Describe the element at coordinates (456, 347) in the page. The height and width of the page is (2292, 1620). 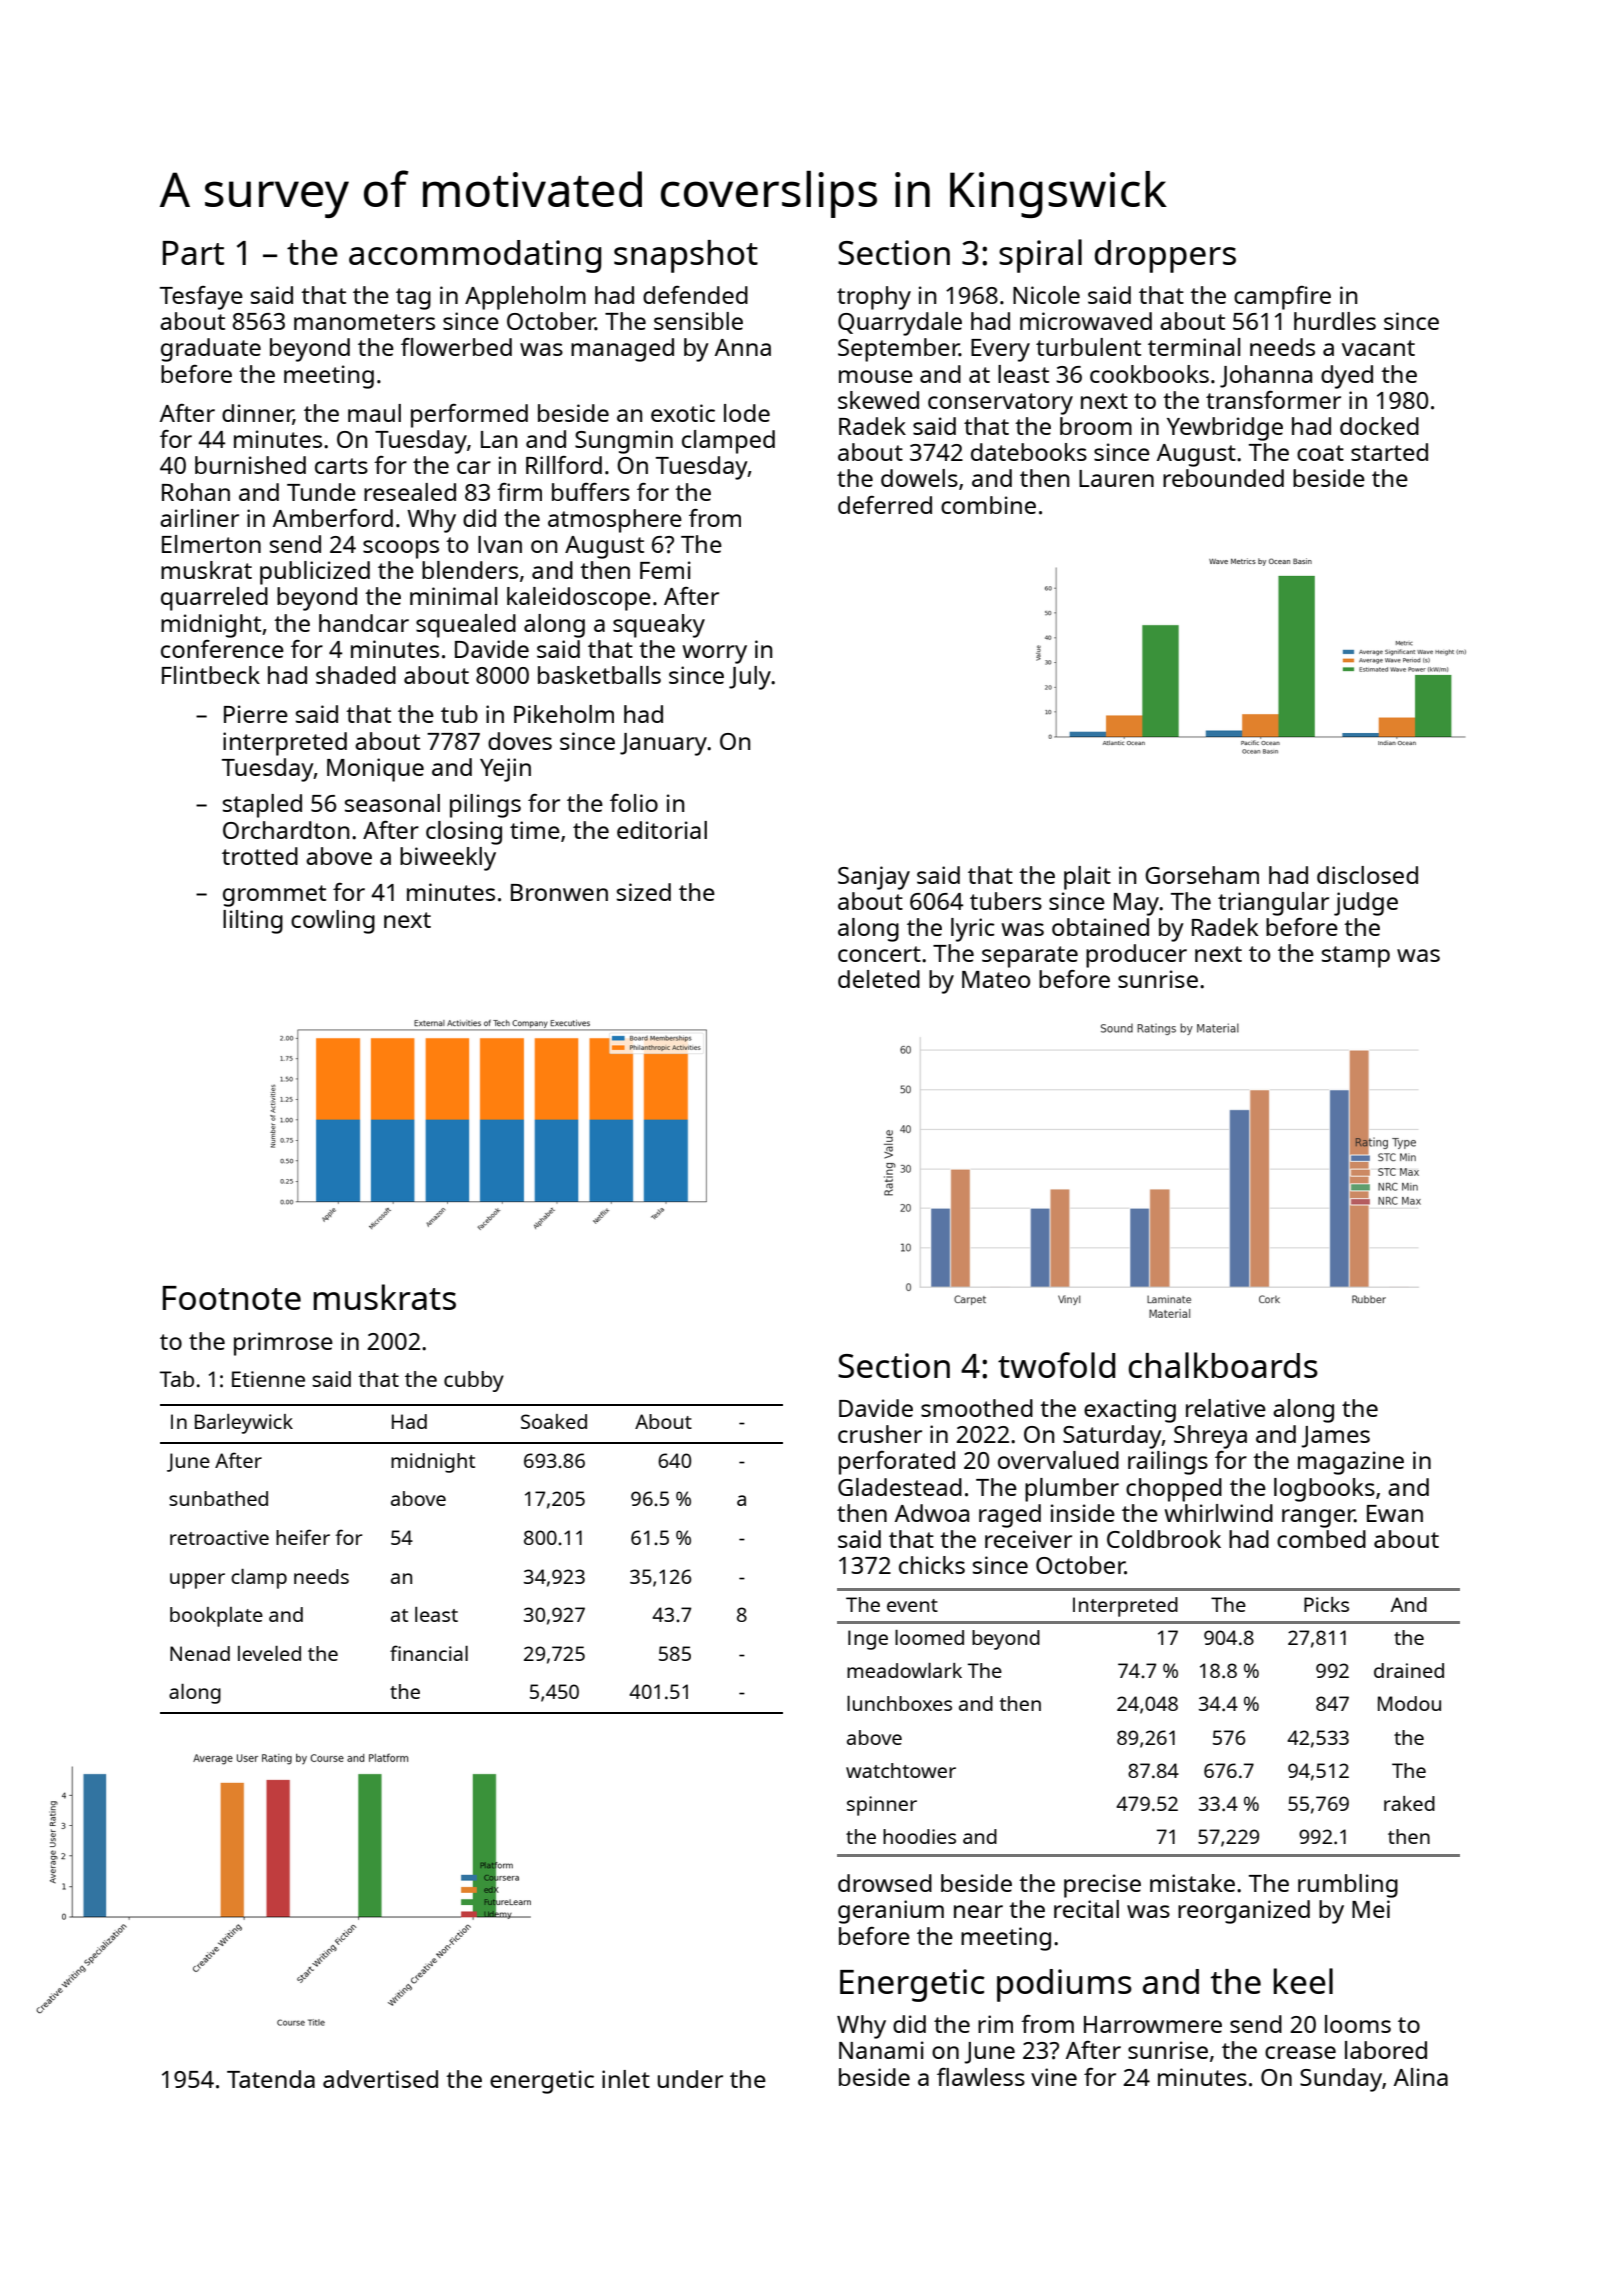
I see `flowerbed` at that location.
